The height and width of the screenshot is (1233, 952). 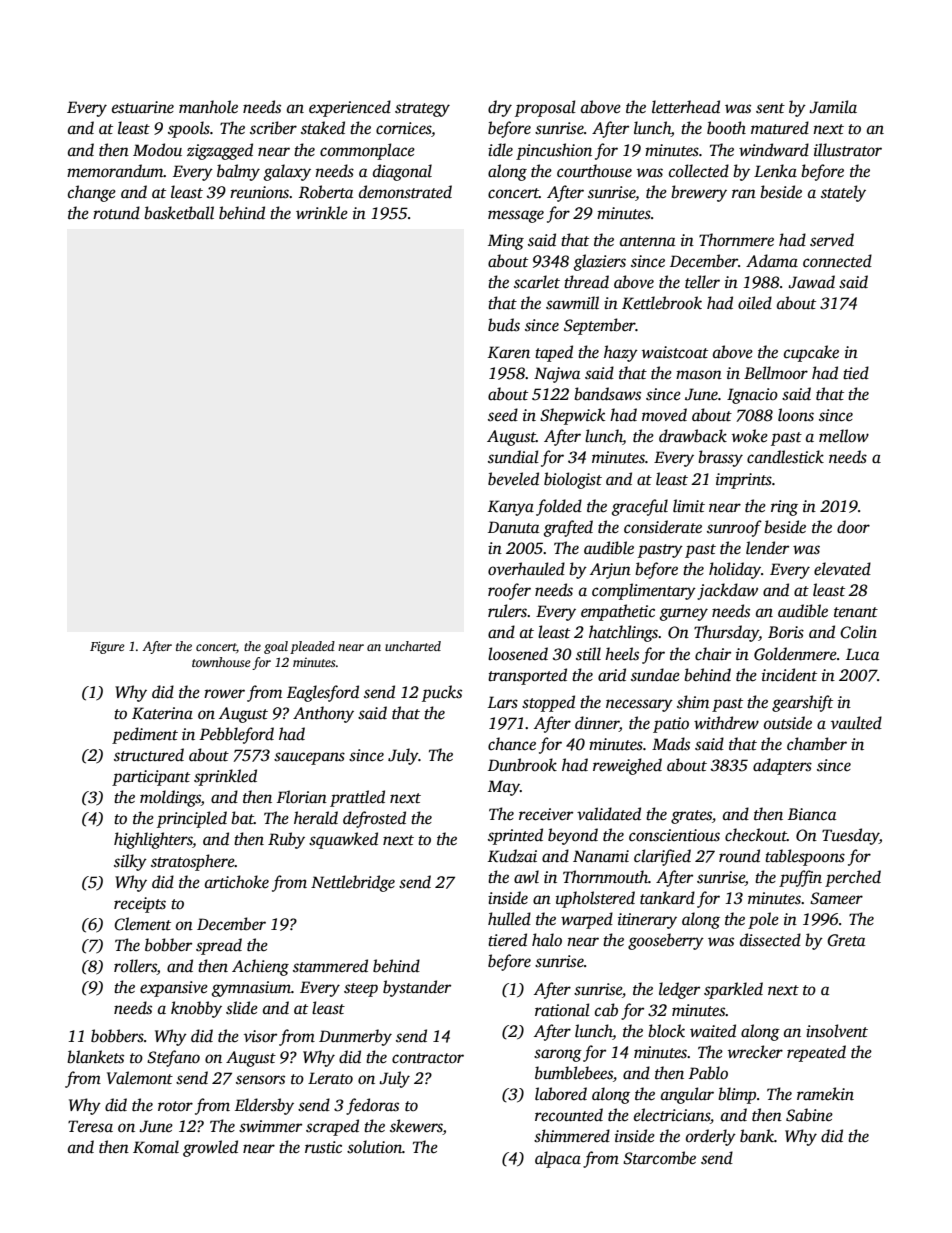 What do you see at coordinates (573, 480) in the screenshot?
I see `biologist` at bounding box center [573, 480].
